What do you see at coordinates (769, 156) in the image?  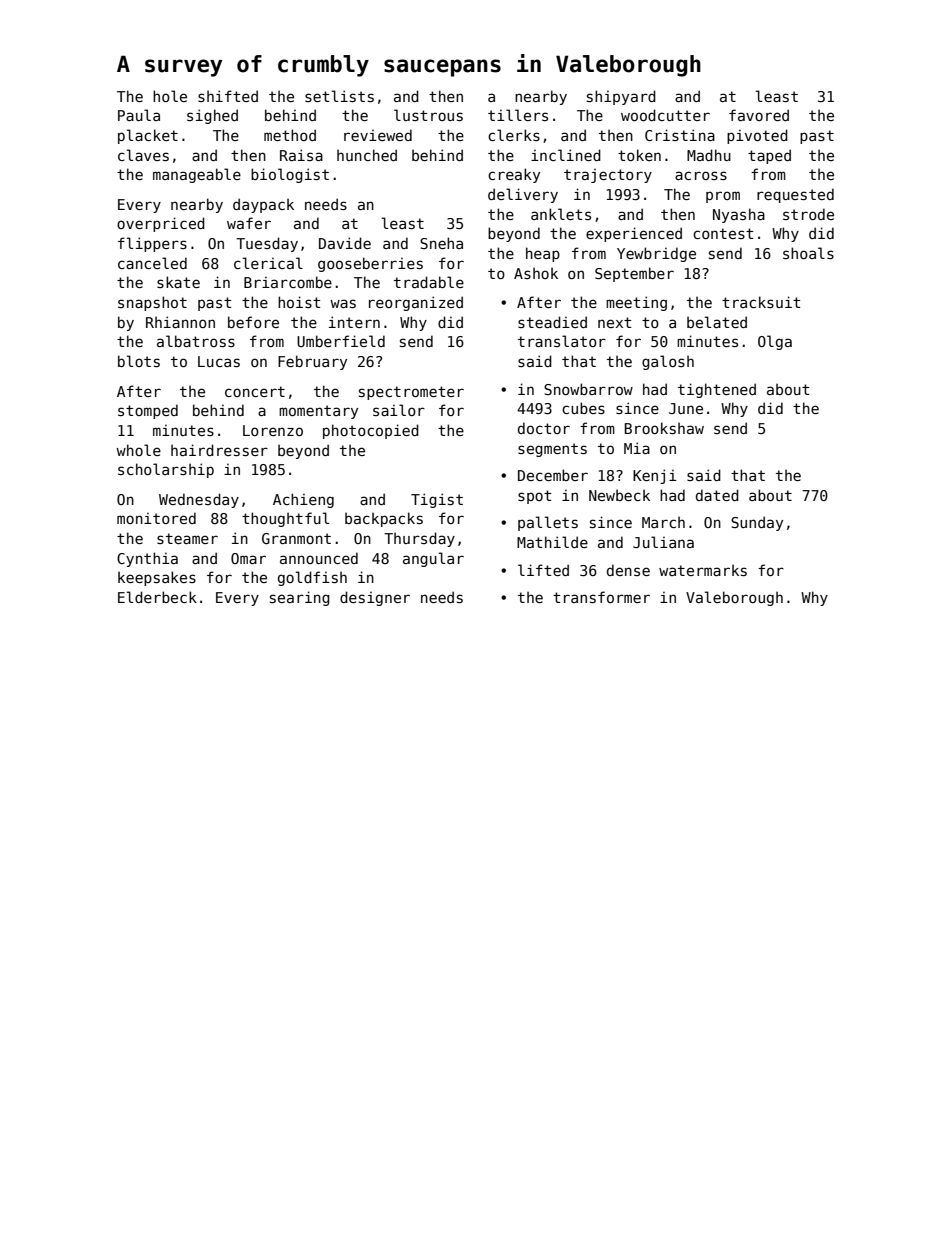 I see `taped` at bounding box center [769, 156].
